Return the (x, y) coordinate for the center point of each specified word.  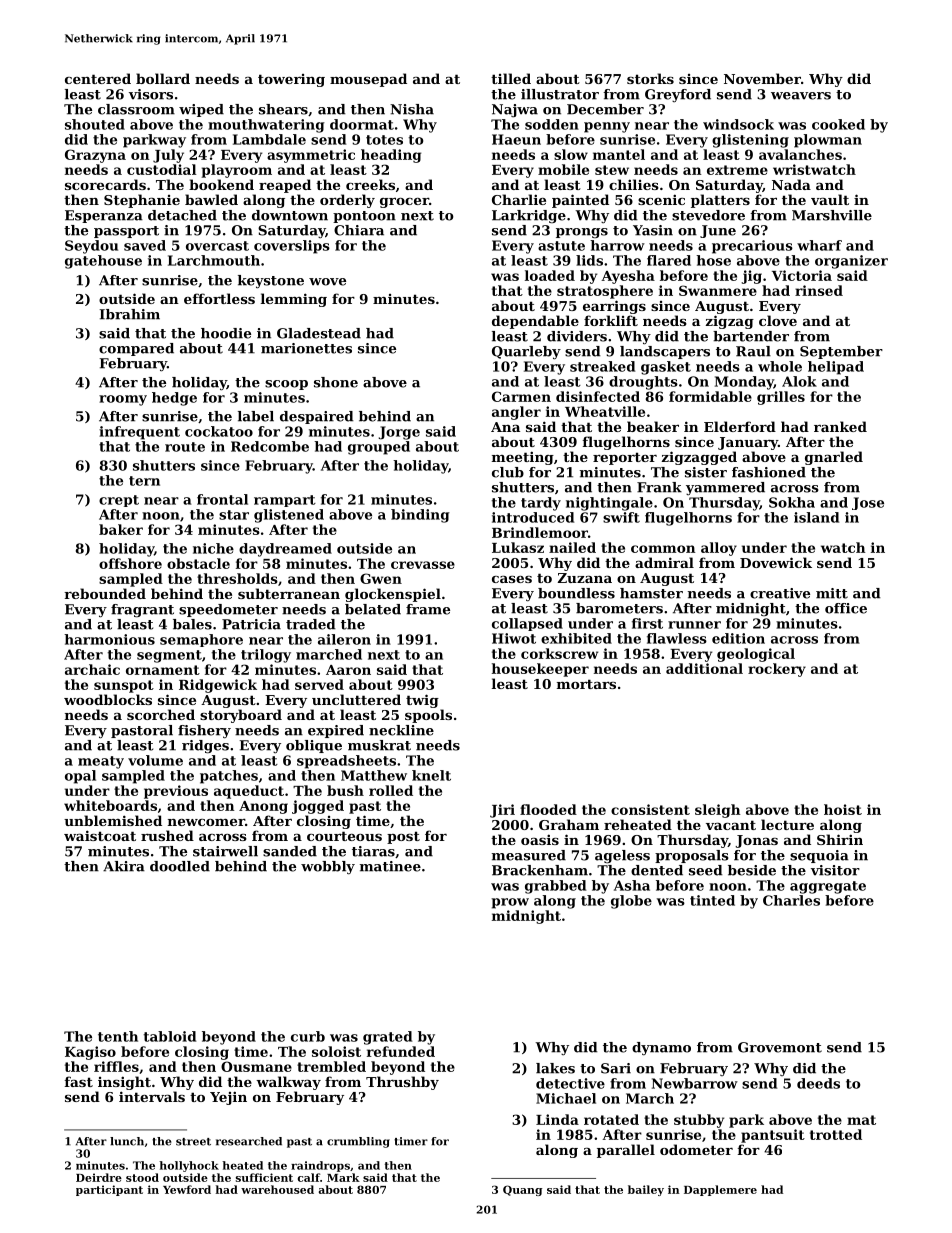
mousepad (368, 80)
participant (109, 1190)
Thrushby (402, 1083)
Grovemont (780, 1047)
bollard (163, 78)
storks (650, 78)
